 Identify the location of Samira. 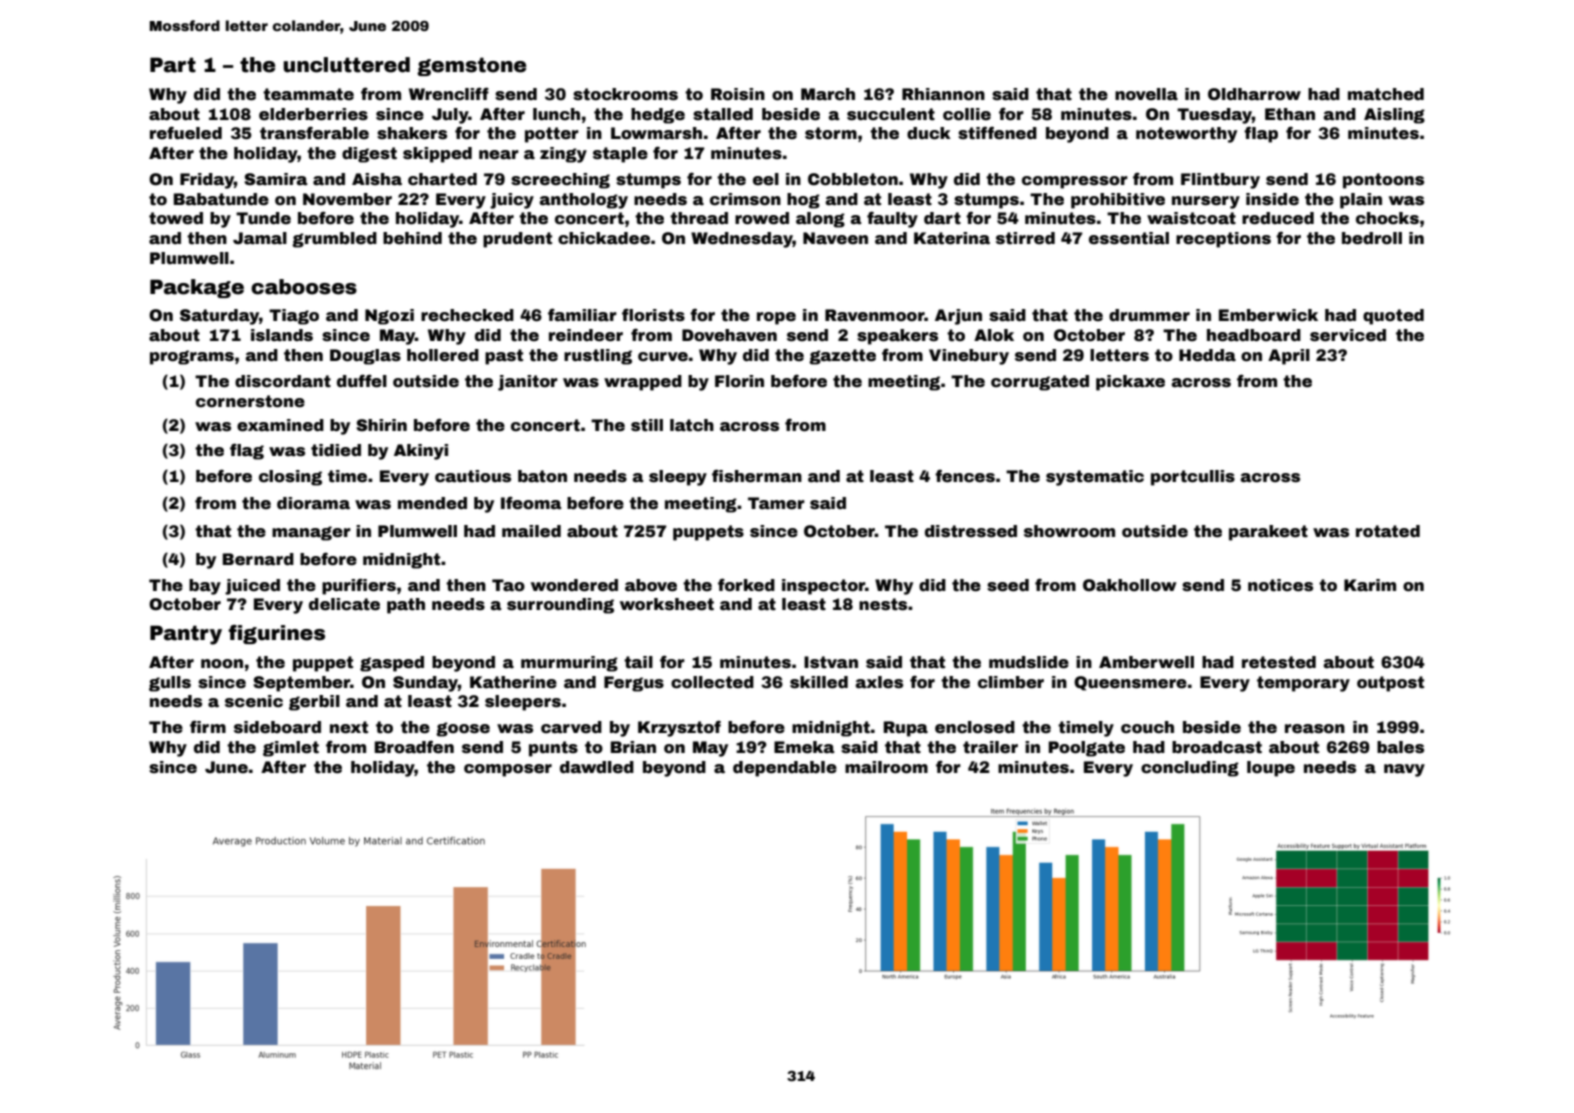
(276, 179).
